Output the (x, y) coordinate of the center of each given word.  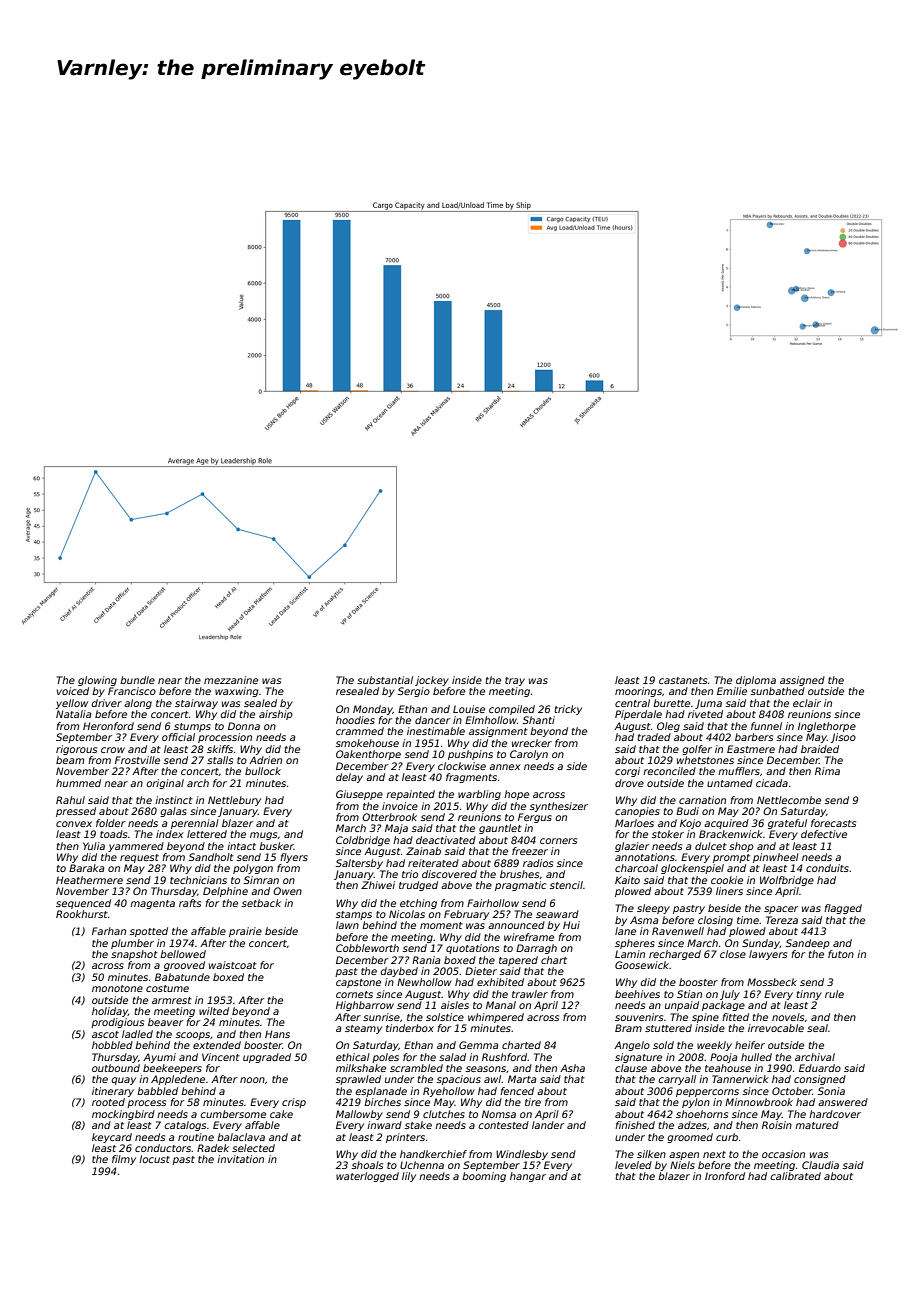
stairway (196, 704)
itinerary (113, 1092)
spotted (149, 932)
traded (654, 737)
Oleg (668, 727)
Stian (689, 994)
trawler (530, 994)
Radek (213, 1148)
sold (663, 1045)
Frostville (137, 760)
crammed (360, 731)
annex (505, 767)
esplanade (381, 1092)
